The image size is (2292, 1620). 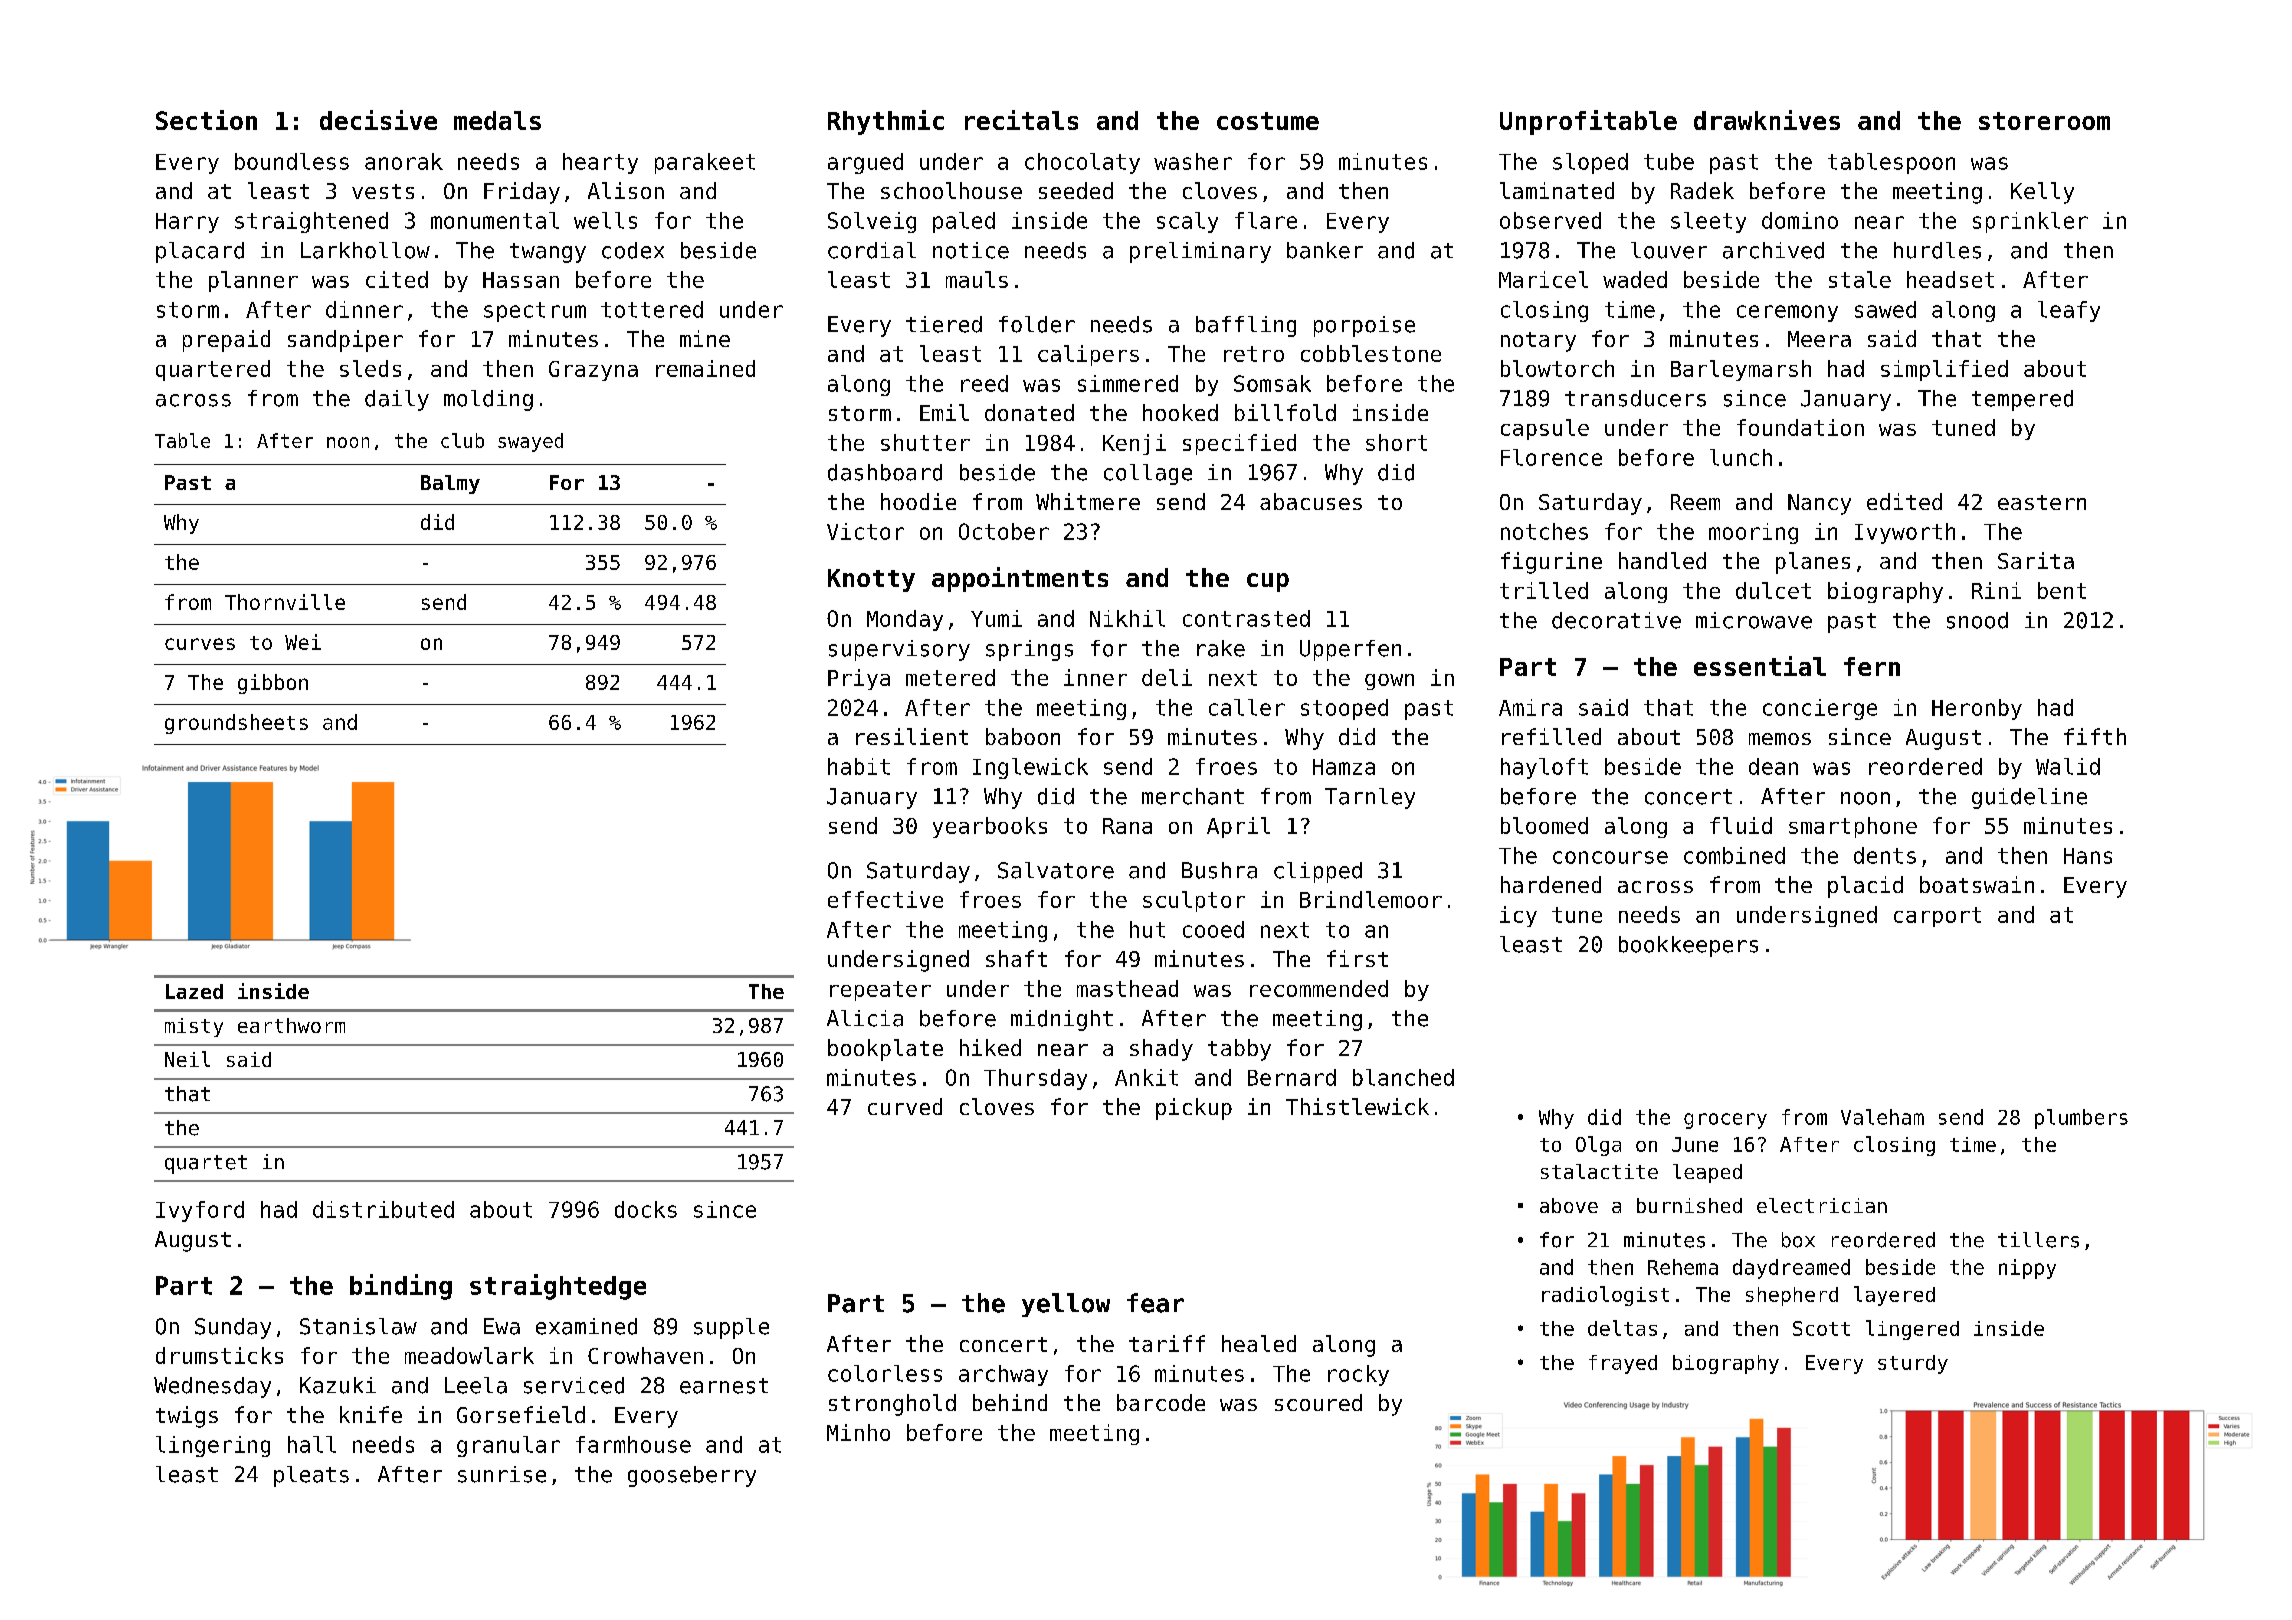 I want to click on twigs, so click(x=187, y=1417).
